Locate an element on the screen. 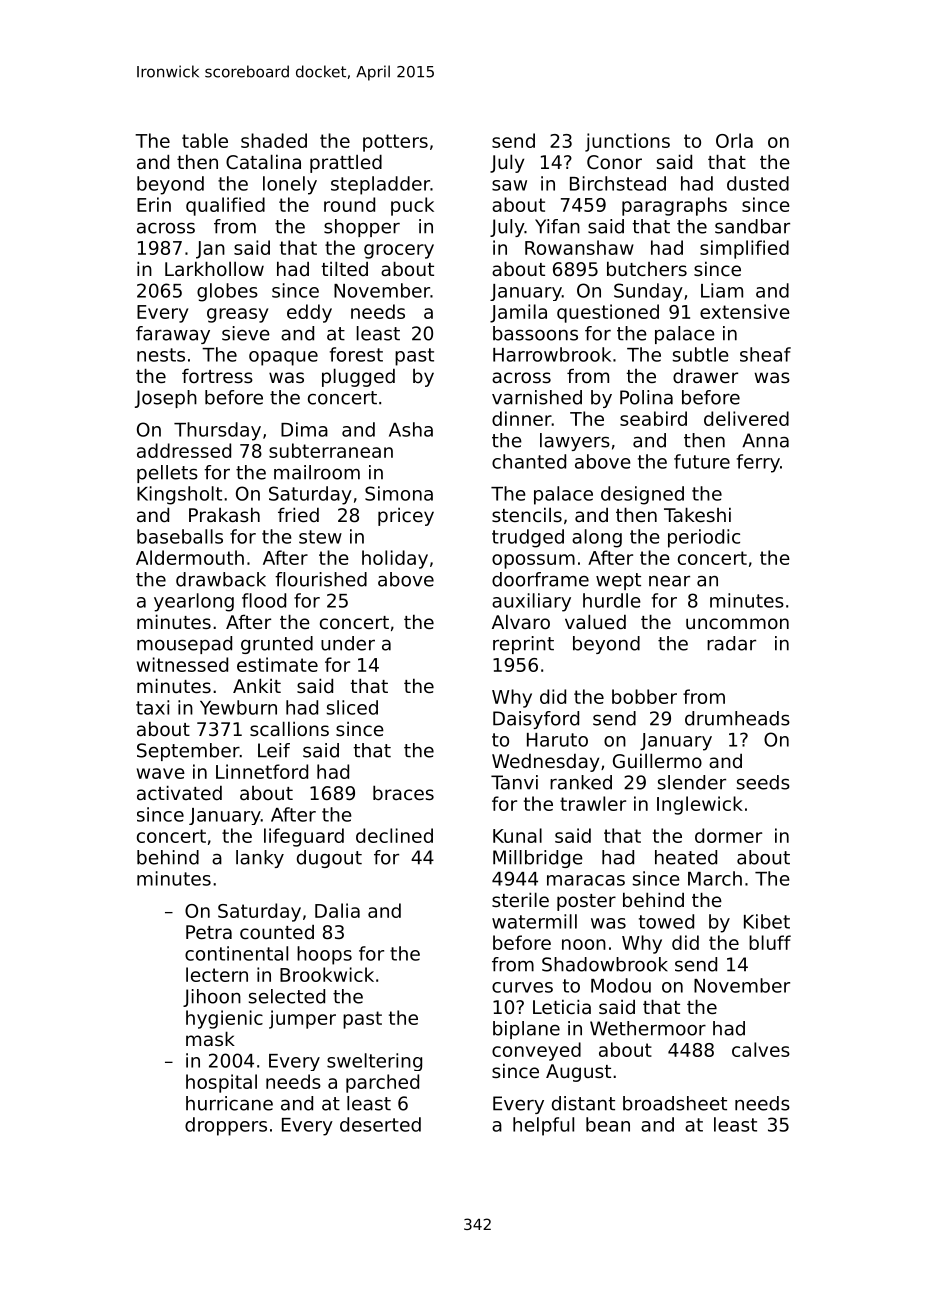 The image size is (926, 1314). deserted is located at coordinates (380, 1124).
